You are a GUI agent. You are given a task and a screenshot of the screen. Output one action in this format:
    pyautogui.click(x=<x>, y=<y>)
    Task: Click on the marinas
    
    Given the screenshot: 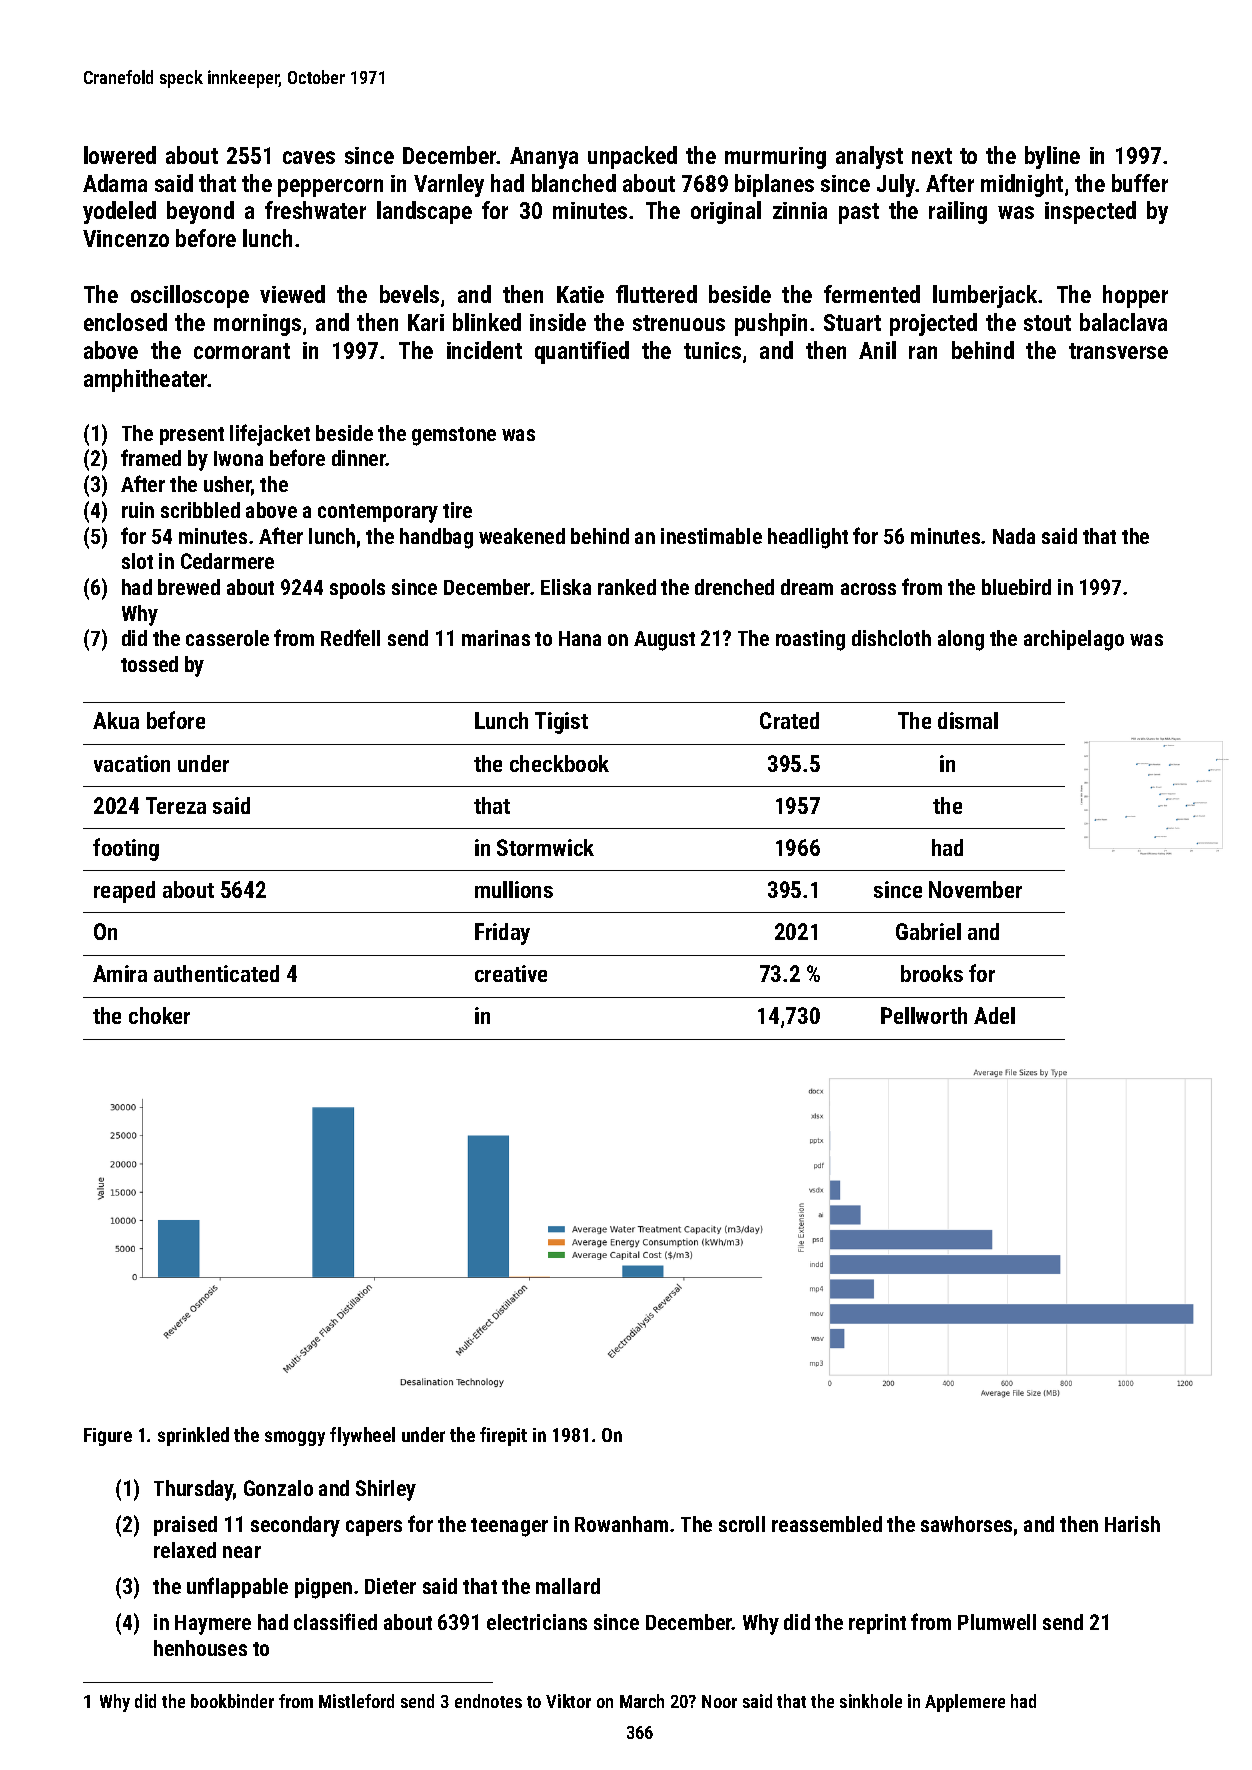 What is the action you would take?
    pyautogui.click(x=496, y=638)
